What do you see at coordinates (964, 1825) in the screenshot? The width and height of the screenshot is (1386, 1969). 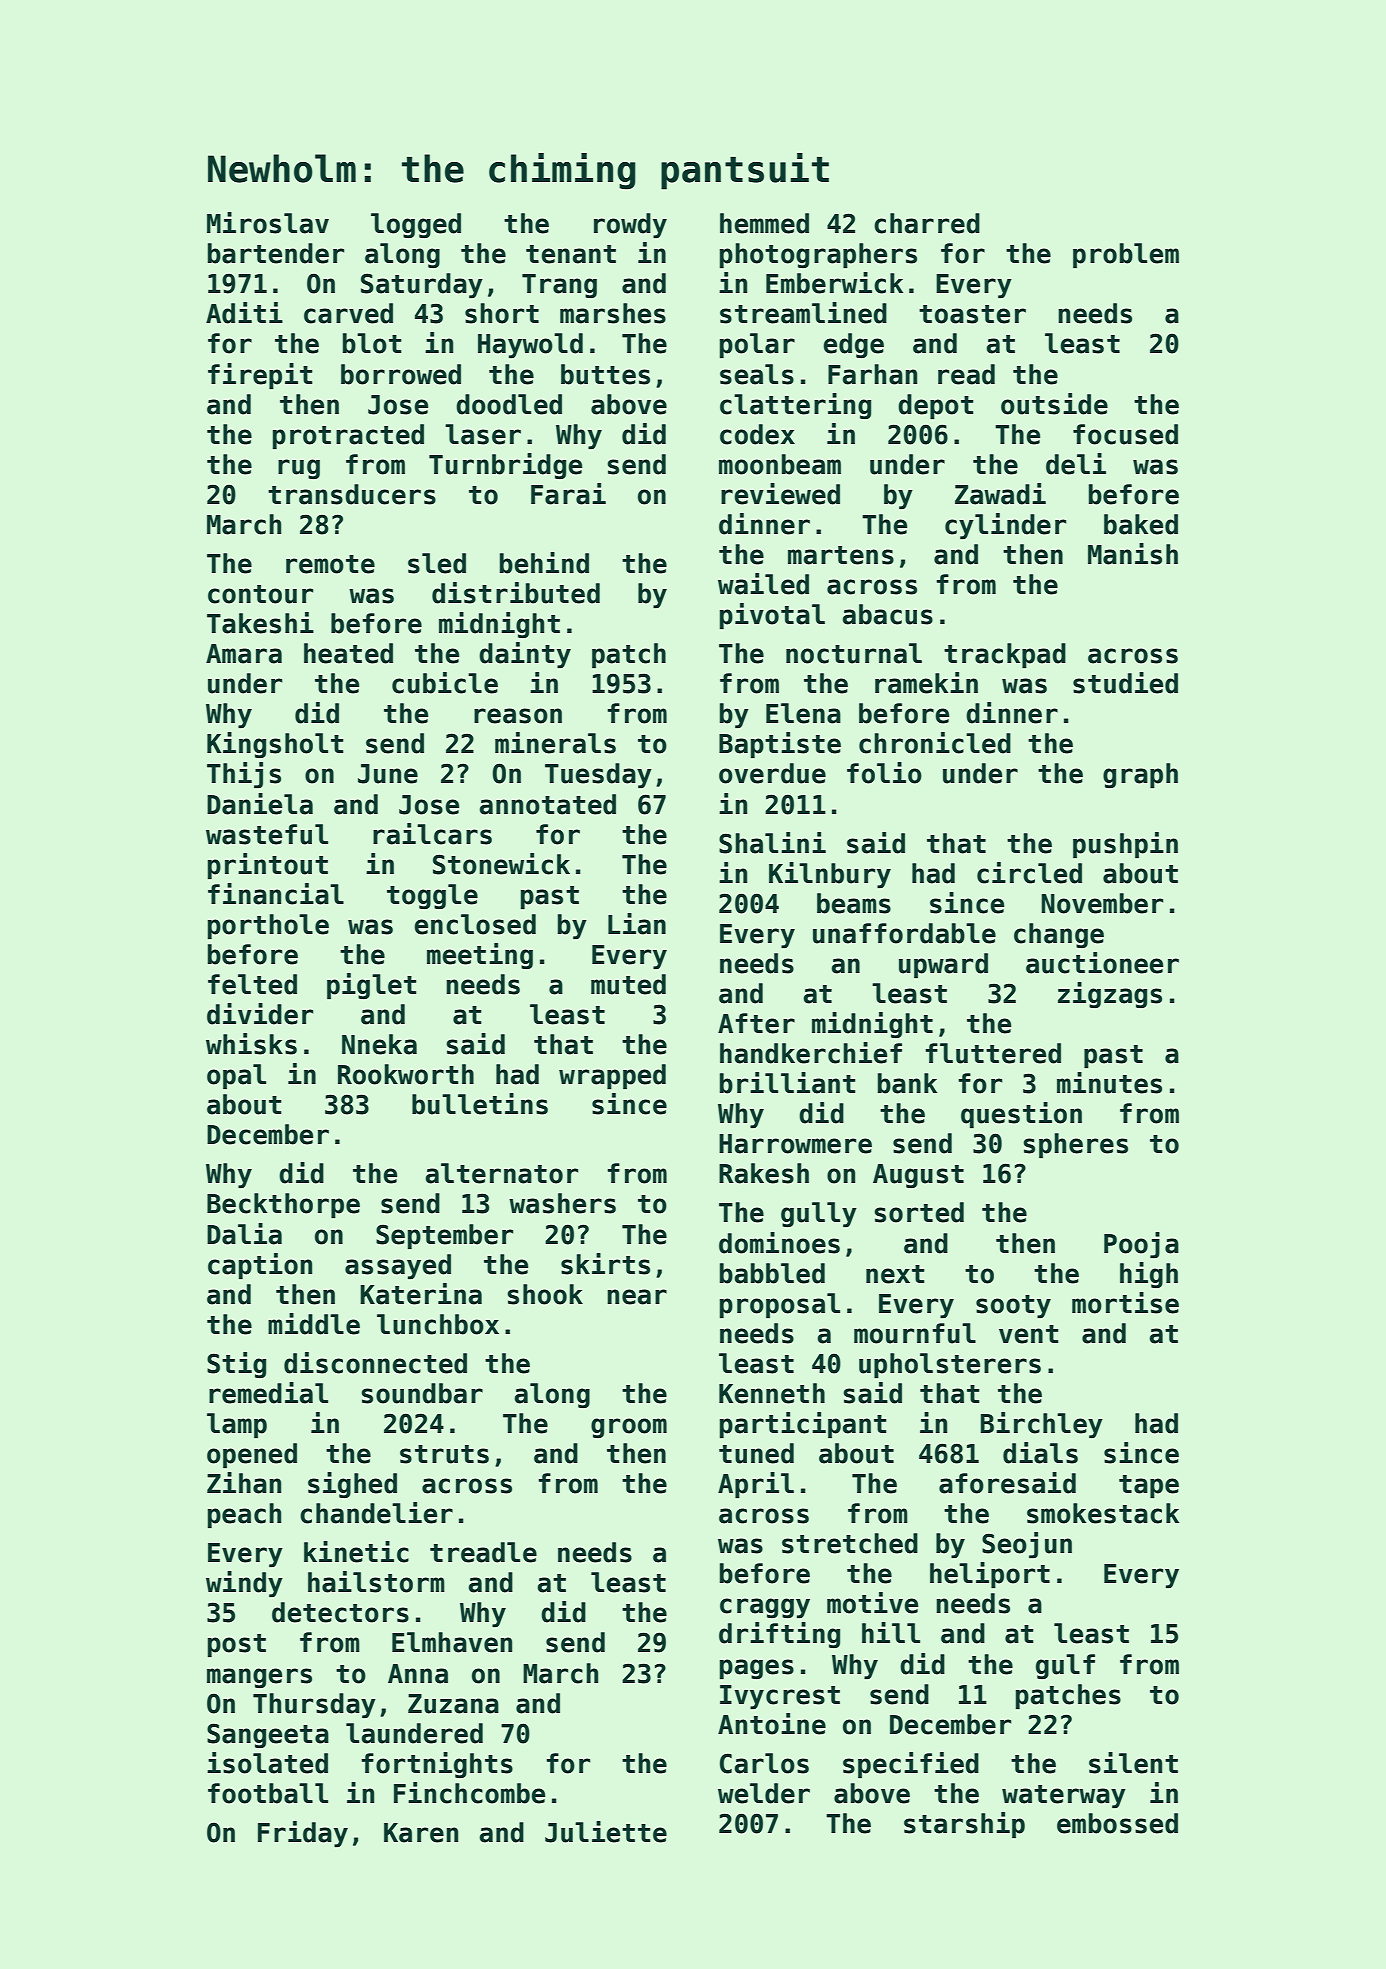 I see `starship` at bounding box center [964, 1825].
